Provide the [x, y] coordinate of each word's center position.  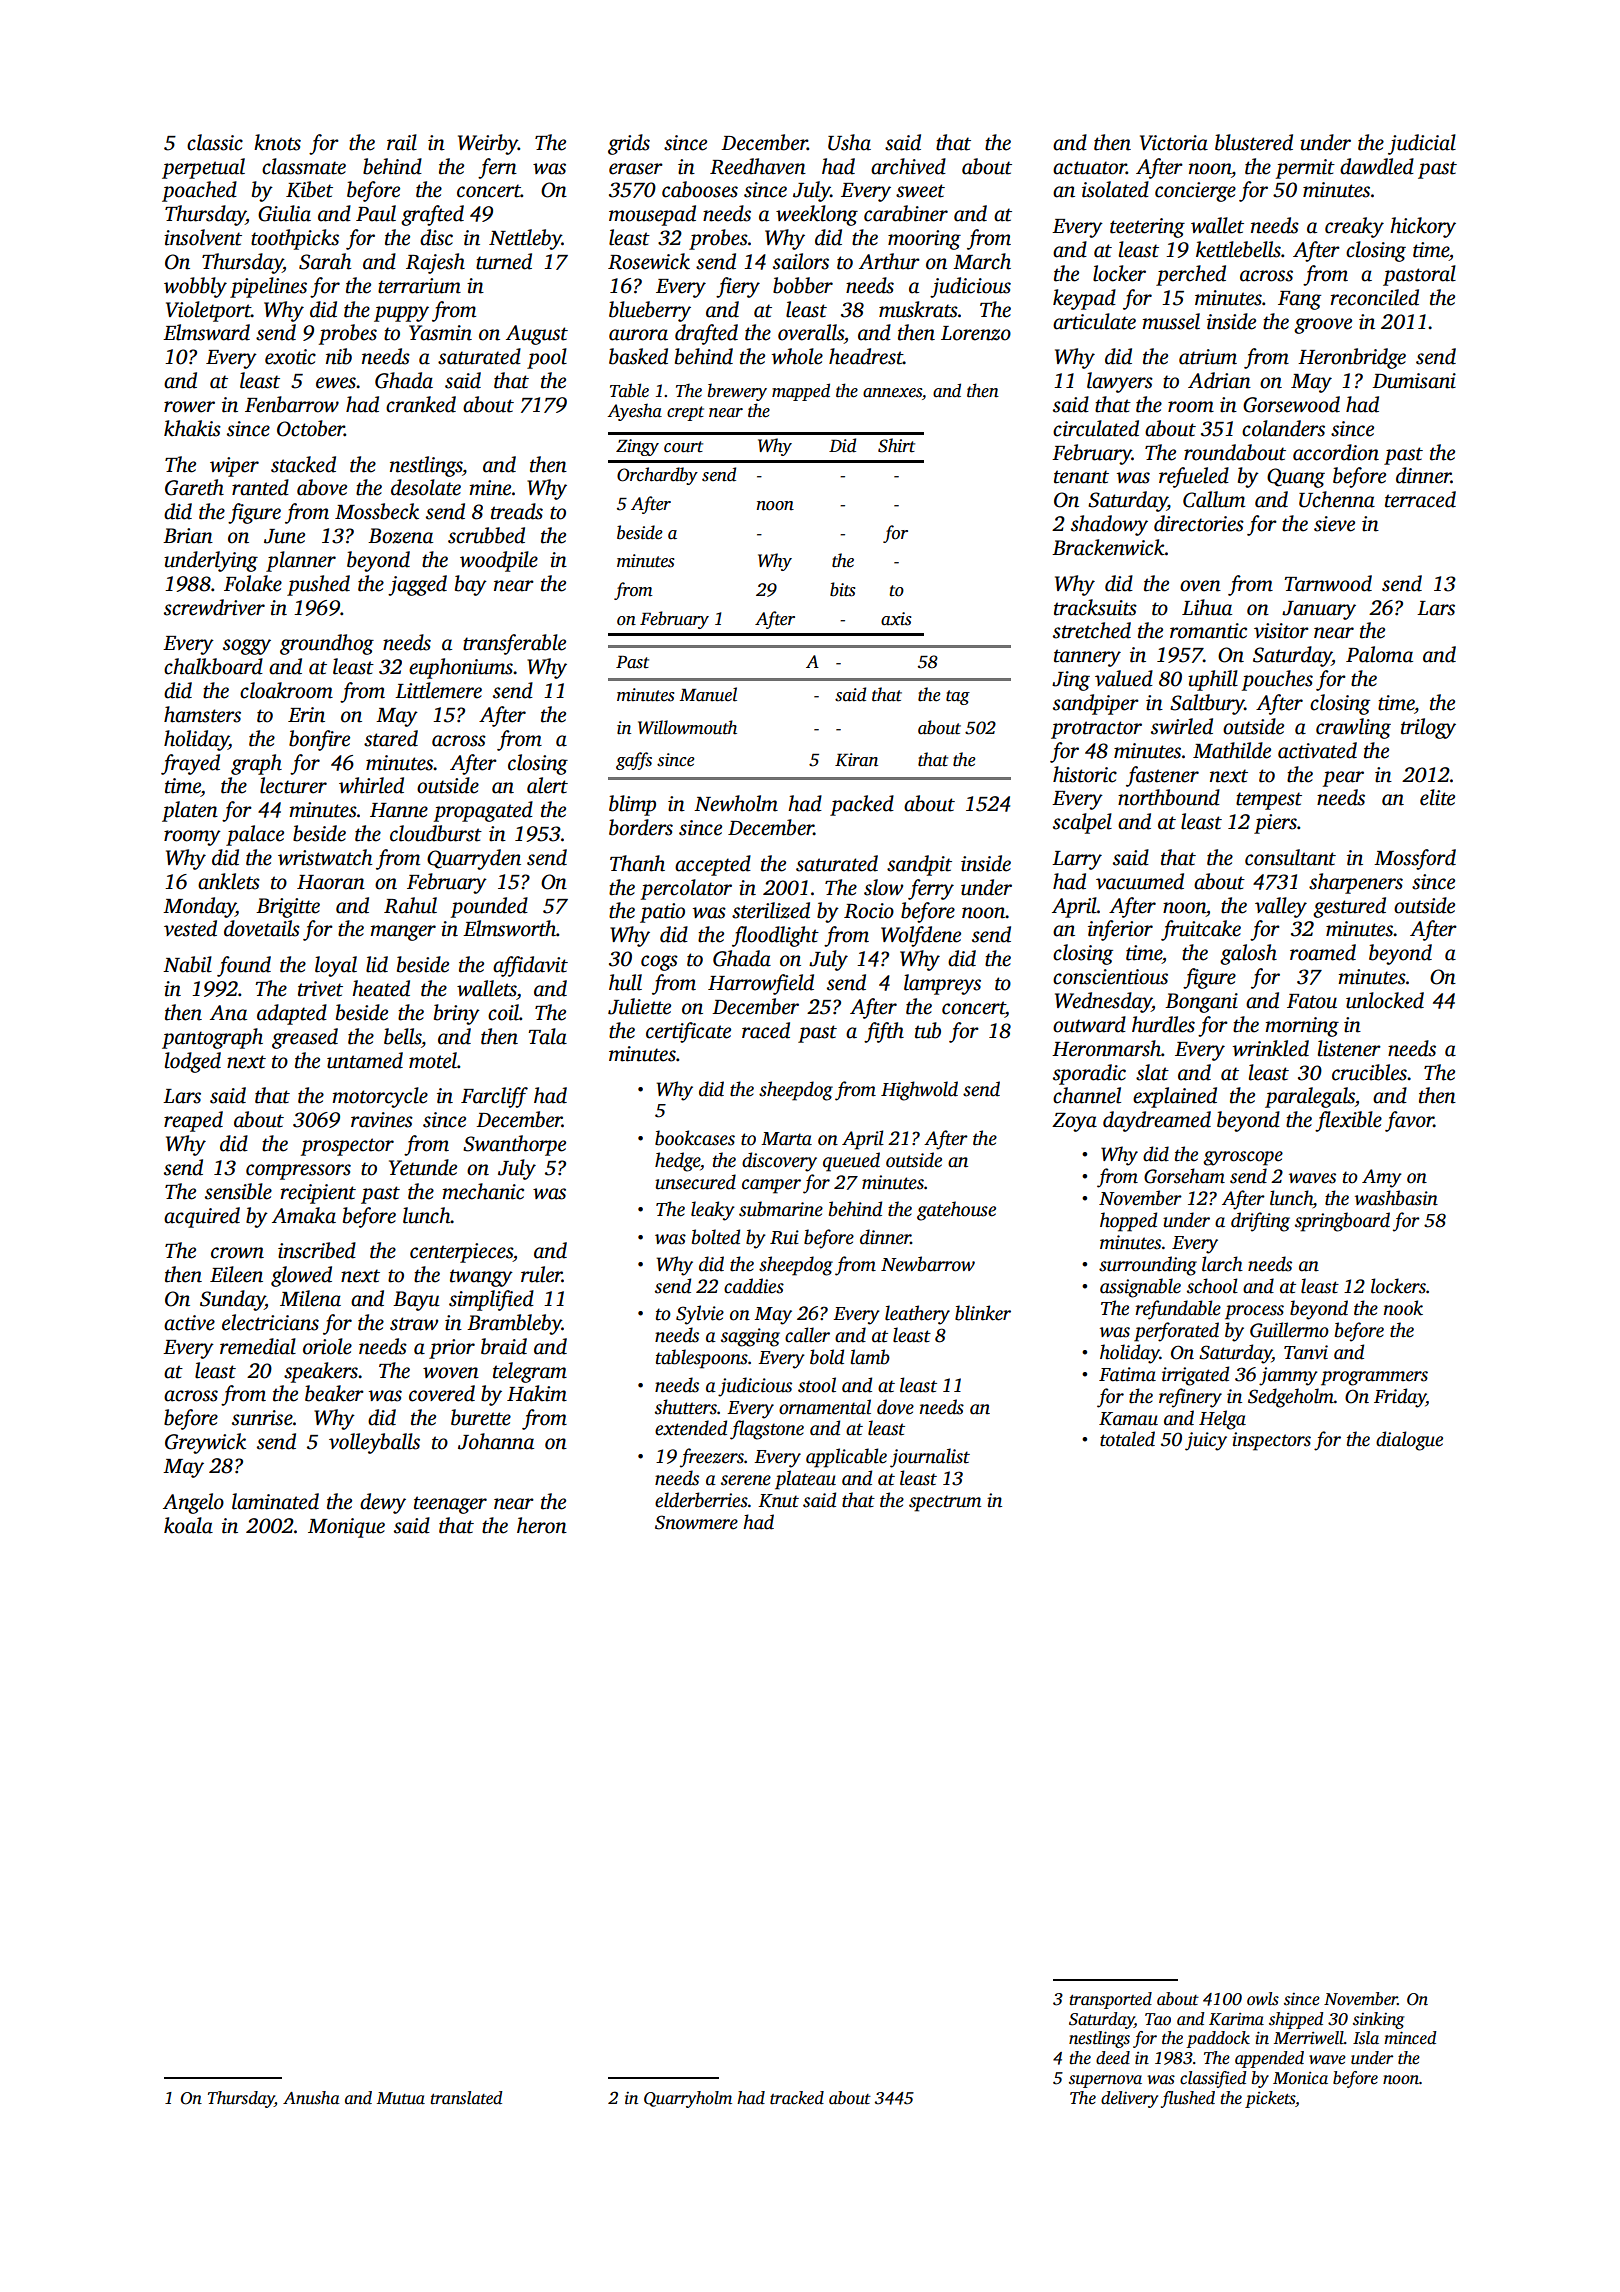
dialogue [1409, 1441]
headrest [866, 356]
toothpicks [295, 239]
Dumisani [1414, 381]
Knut [778, 1501]
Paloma [1379, 654]
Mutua [401, 2098]
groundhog [327, 644]
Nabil [187, 964]
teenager [450, 1505]
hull [625, 982]
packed [862, 805]
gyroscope [1243, 1158]
